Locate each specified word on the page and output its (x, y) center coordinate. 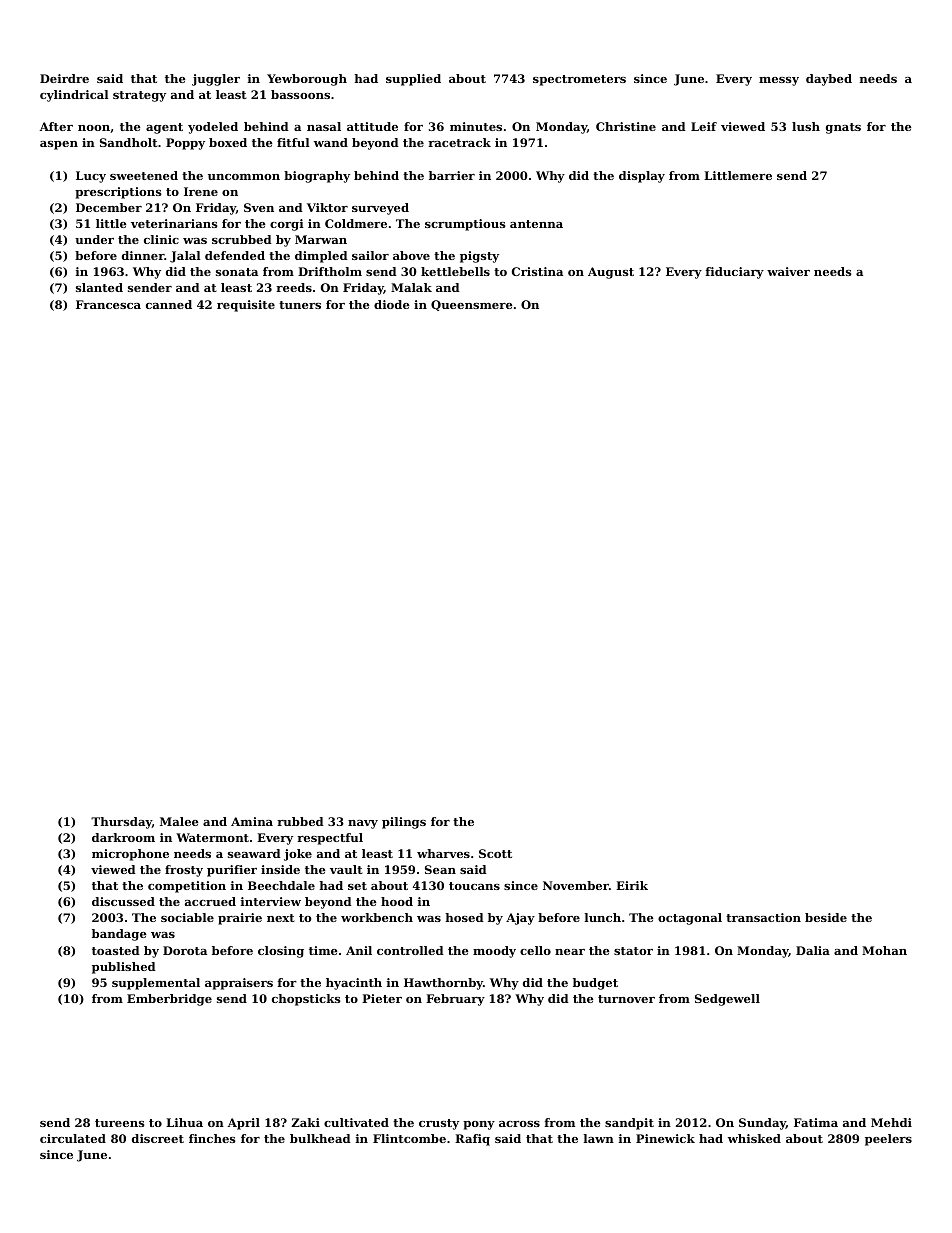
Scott (495, 853)
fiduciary (734, 273)
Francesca (108, 304)
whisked (754, 1138)
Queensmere (472, 305)
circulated (73, 1138)
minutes (476, 126)
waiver (788, 271)
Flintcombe (409, 1138)
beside (826, 917)
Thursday (121, 823)
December (109, 207)
